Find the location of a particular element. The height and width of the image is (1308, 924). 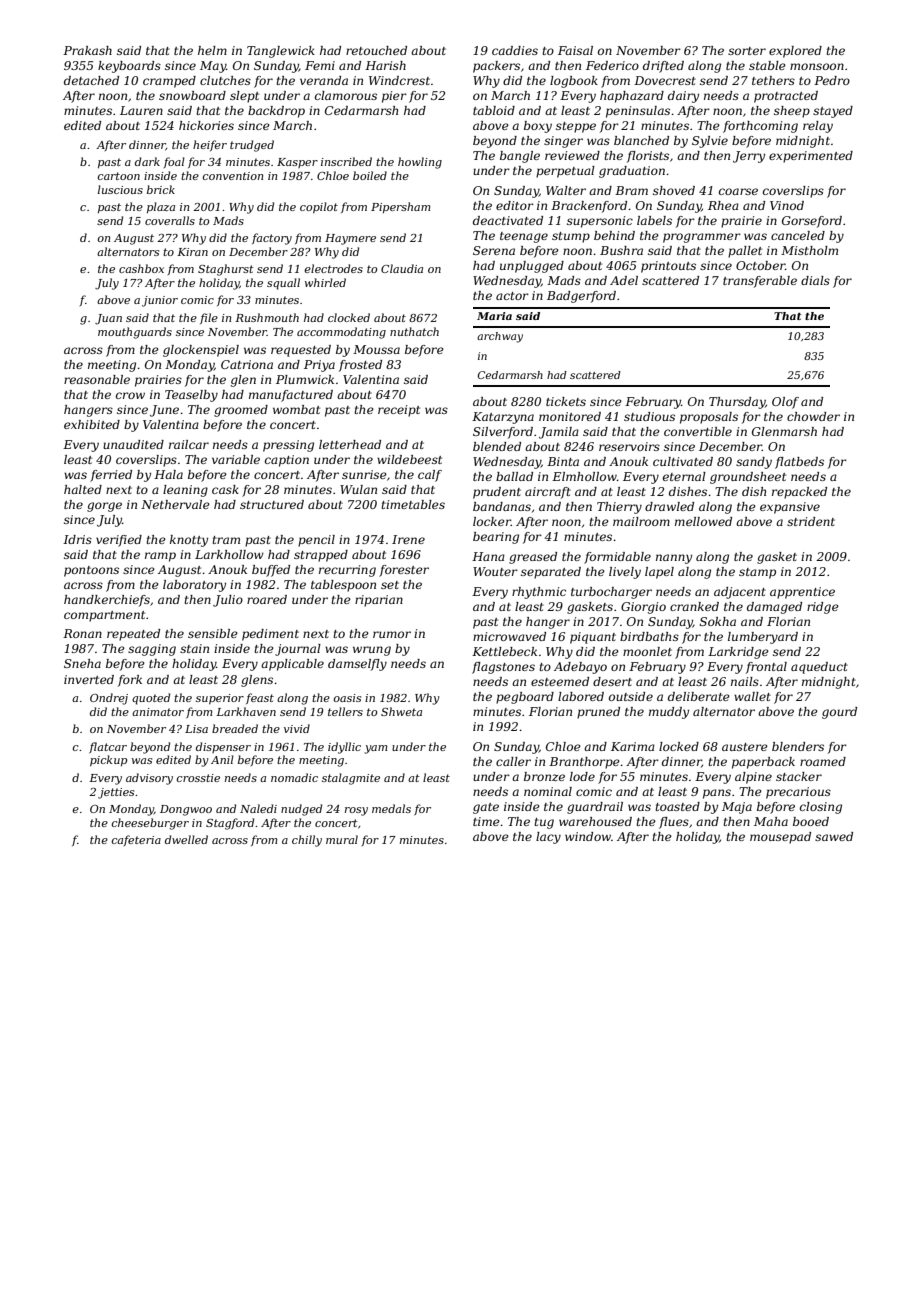

luscious is located at coordinates (120, 189).
